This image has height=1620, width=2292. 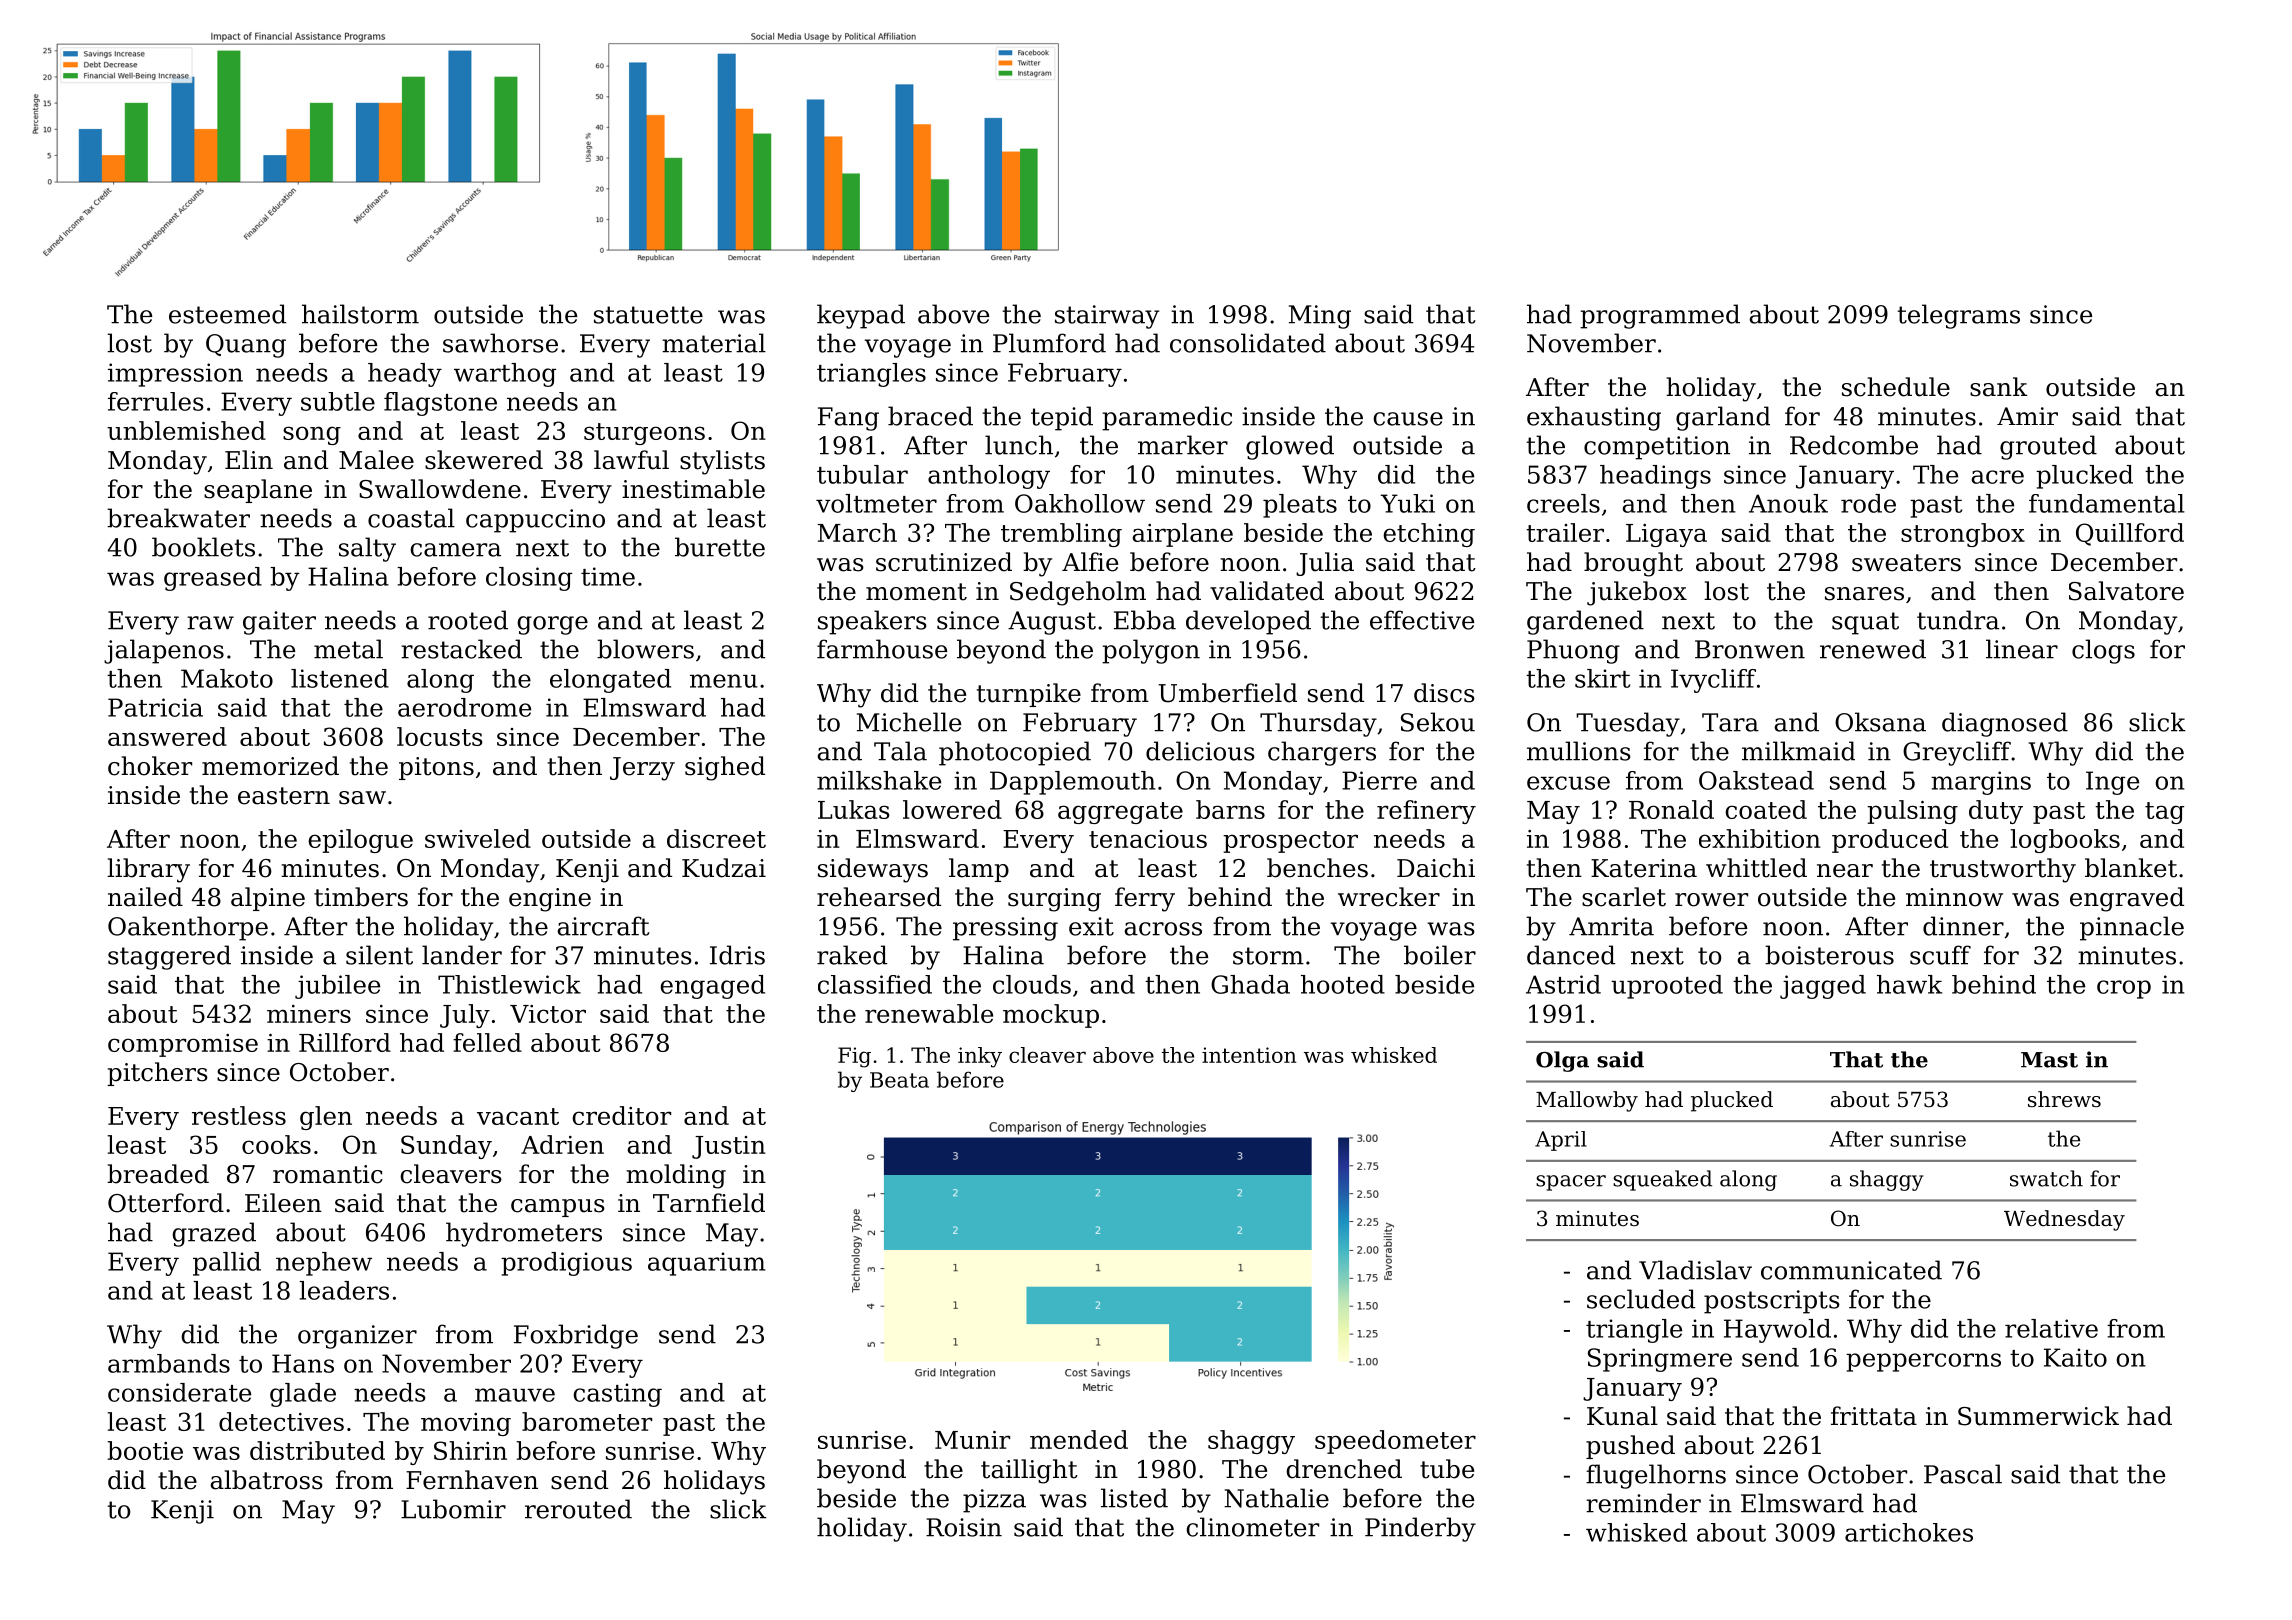 What do you see at coordinates (155, 707) in the image?
I see `Patricia` at bounding box center [155, 707].
